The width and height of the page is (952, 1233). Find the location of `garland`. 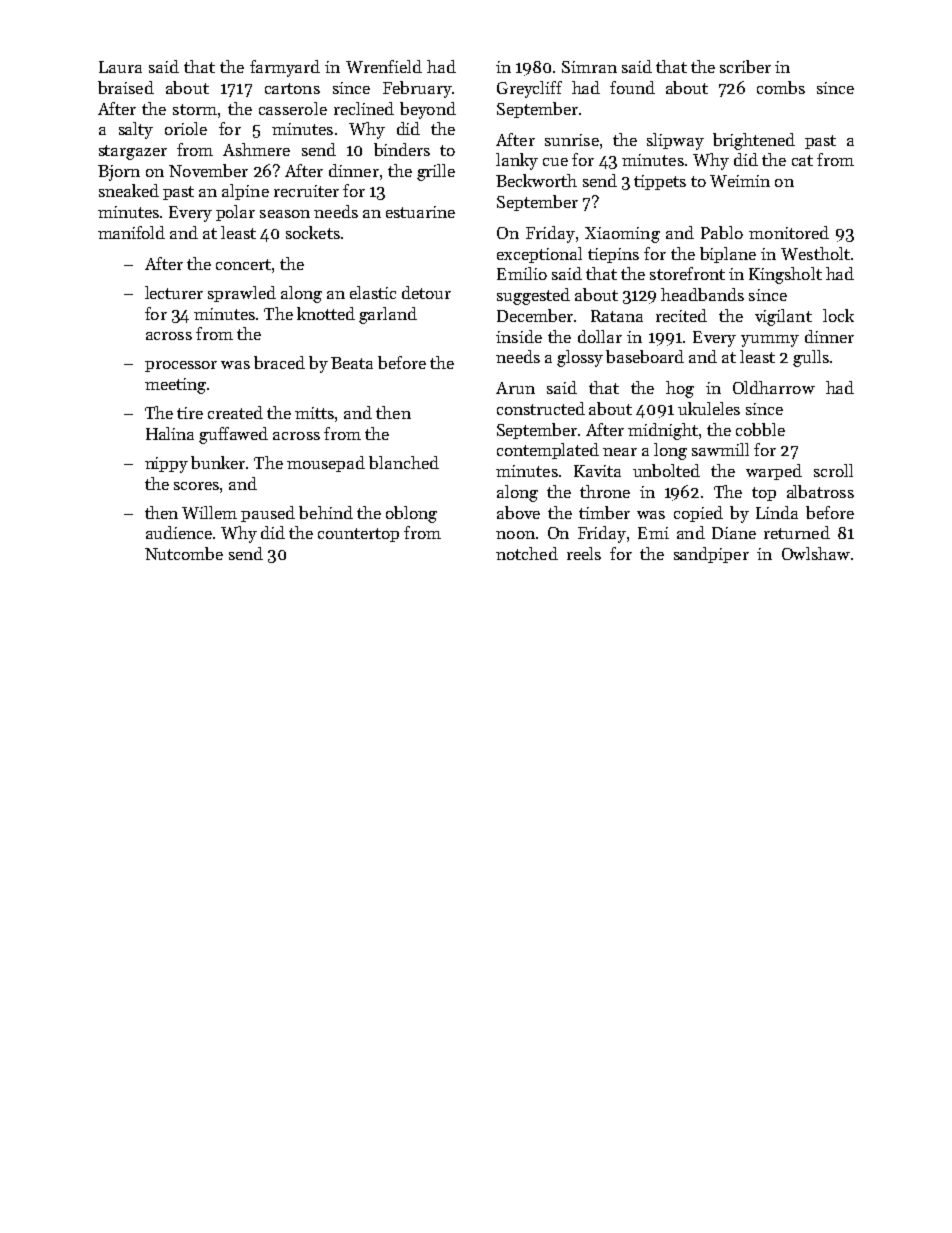

garland is located at coordinates (388, 315).
